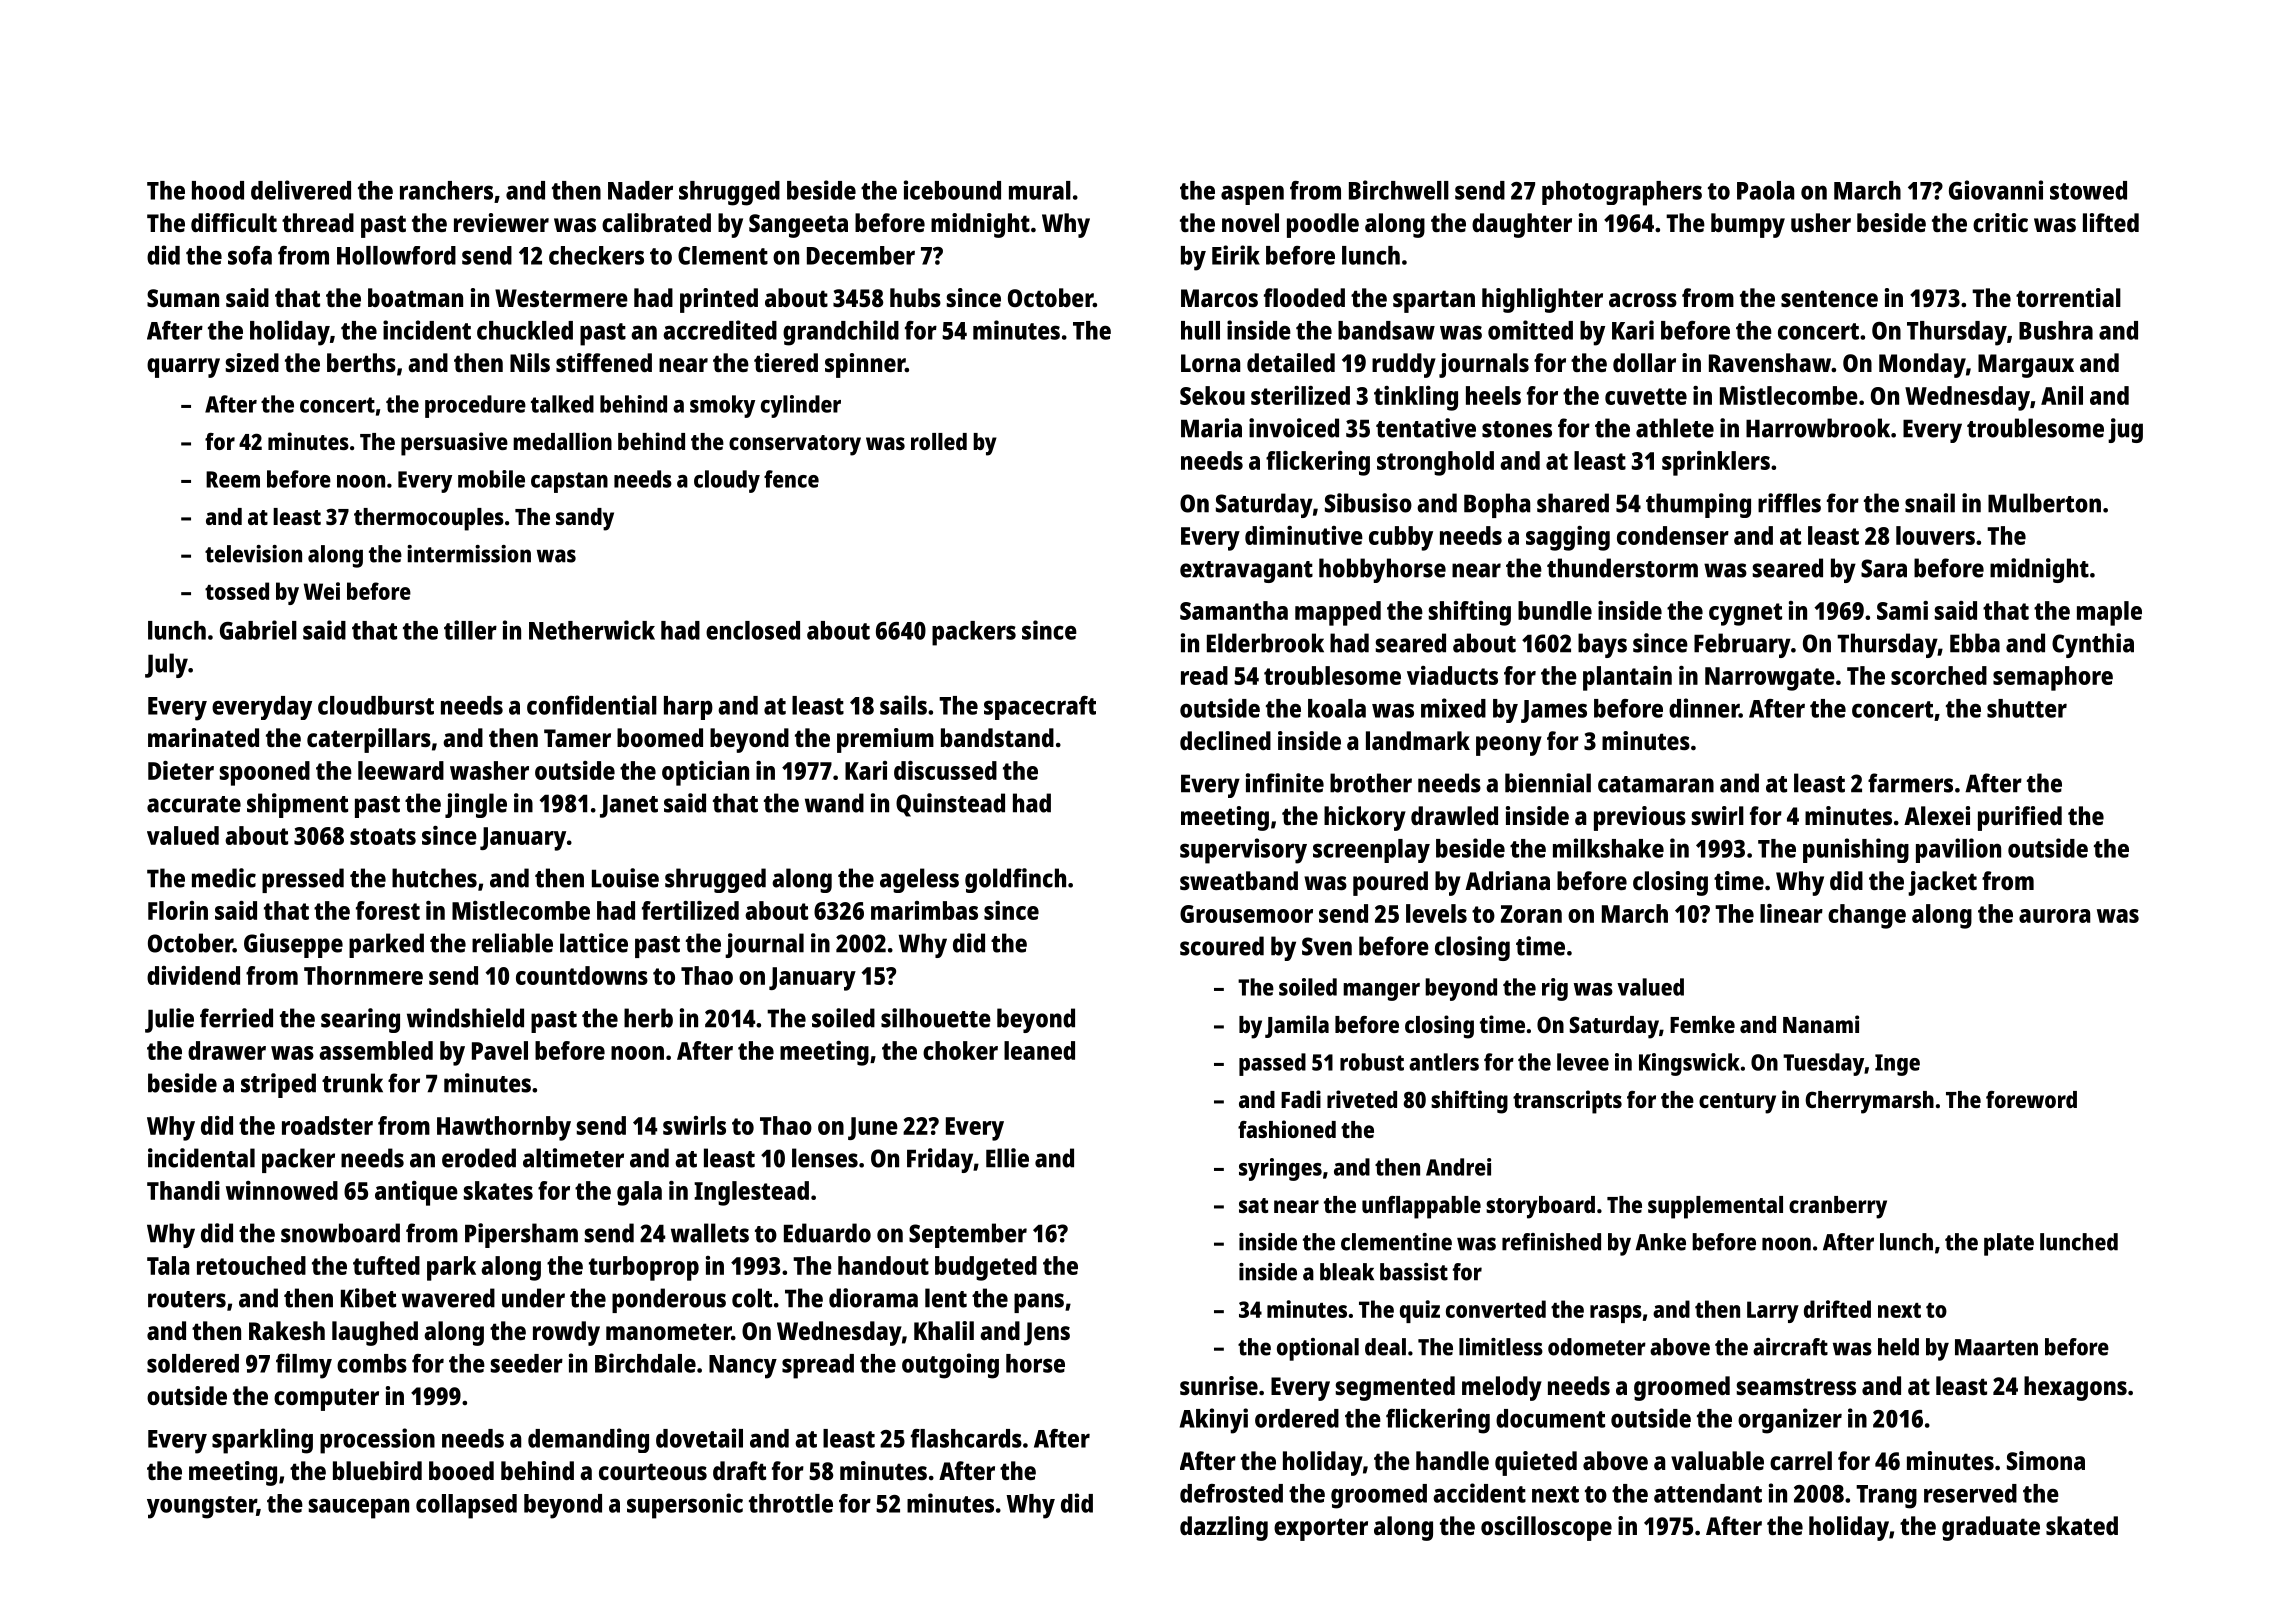 Image resolution: width=2292 pixels, height=1620 pixels. What do you see at coordinates (791, 1503) in the screenshot?
I see `throttle` at bounding box center [791, 1503].
